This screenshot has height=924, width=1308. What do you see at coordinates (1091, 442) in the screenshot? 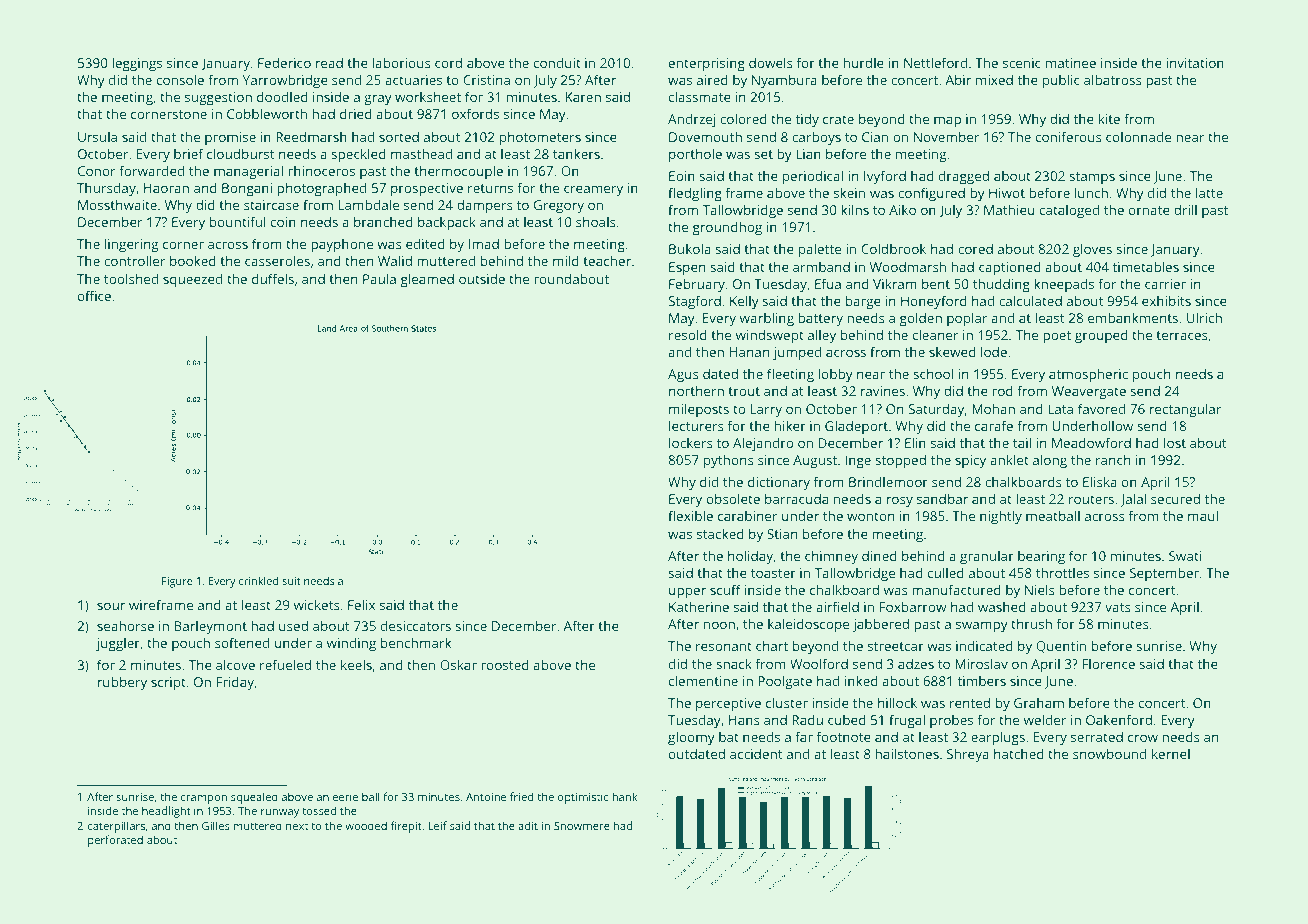
I see `Meadowford` at bounding box center [1091, 442].
